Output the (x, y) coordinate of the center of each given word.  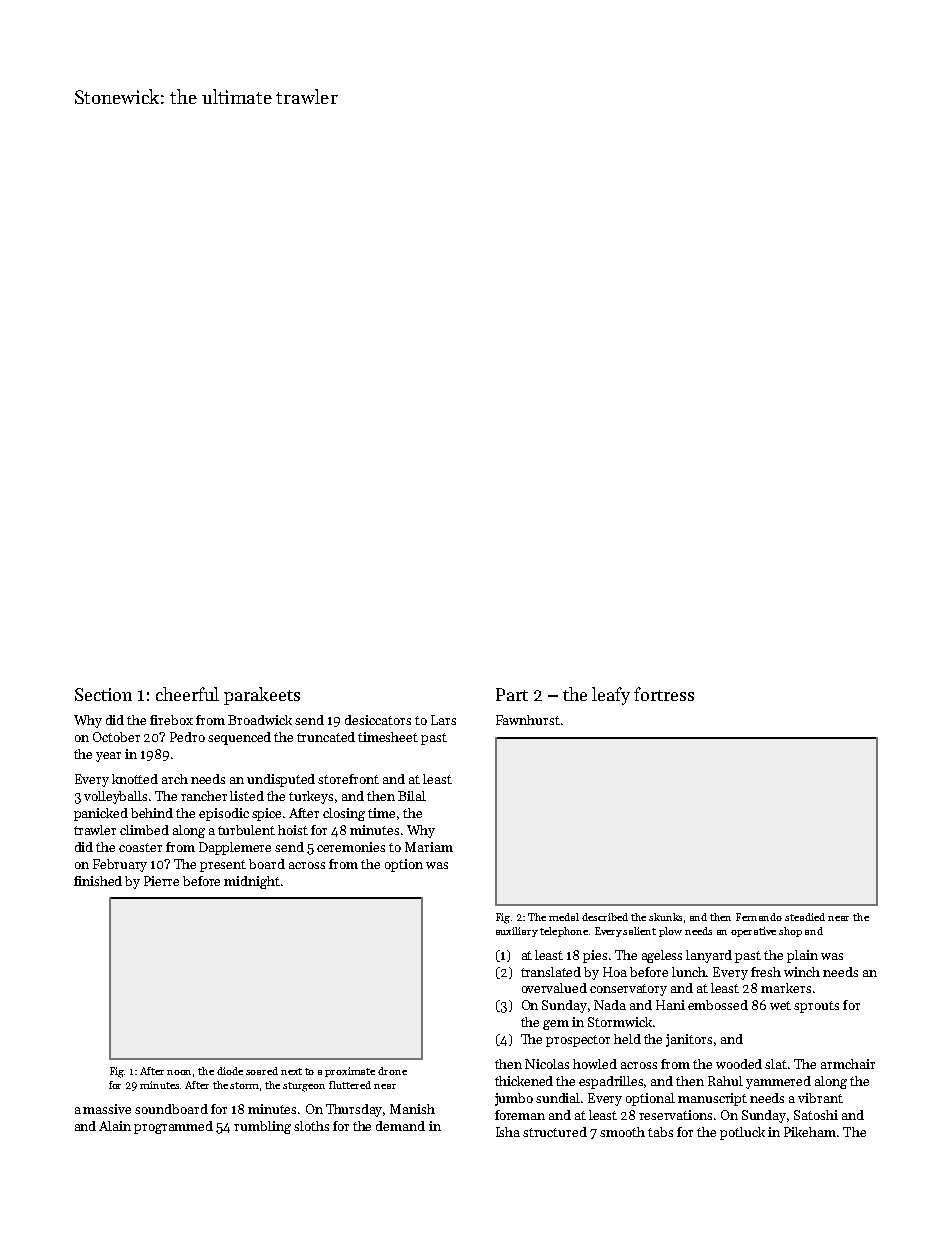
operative (753, 932)
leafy (611, 696)
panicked (101, 814)
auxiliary (517, 932)
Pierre (161, 881)
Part (512, 694)
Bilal (412, 796)
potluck (742, 1133)
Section (103, 694)
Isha (508, 1132)
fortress (664, 694)
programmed (173, 1127)
